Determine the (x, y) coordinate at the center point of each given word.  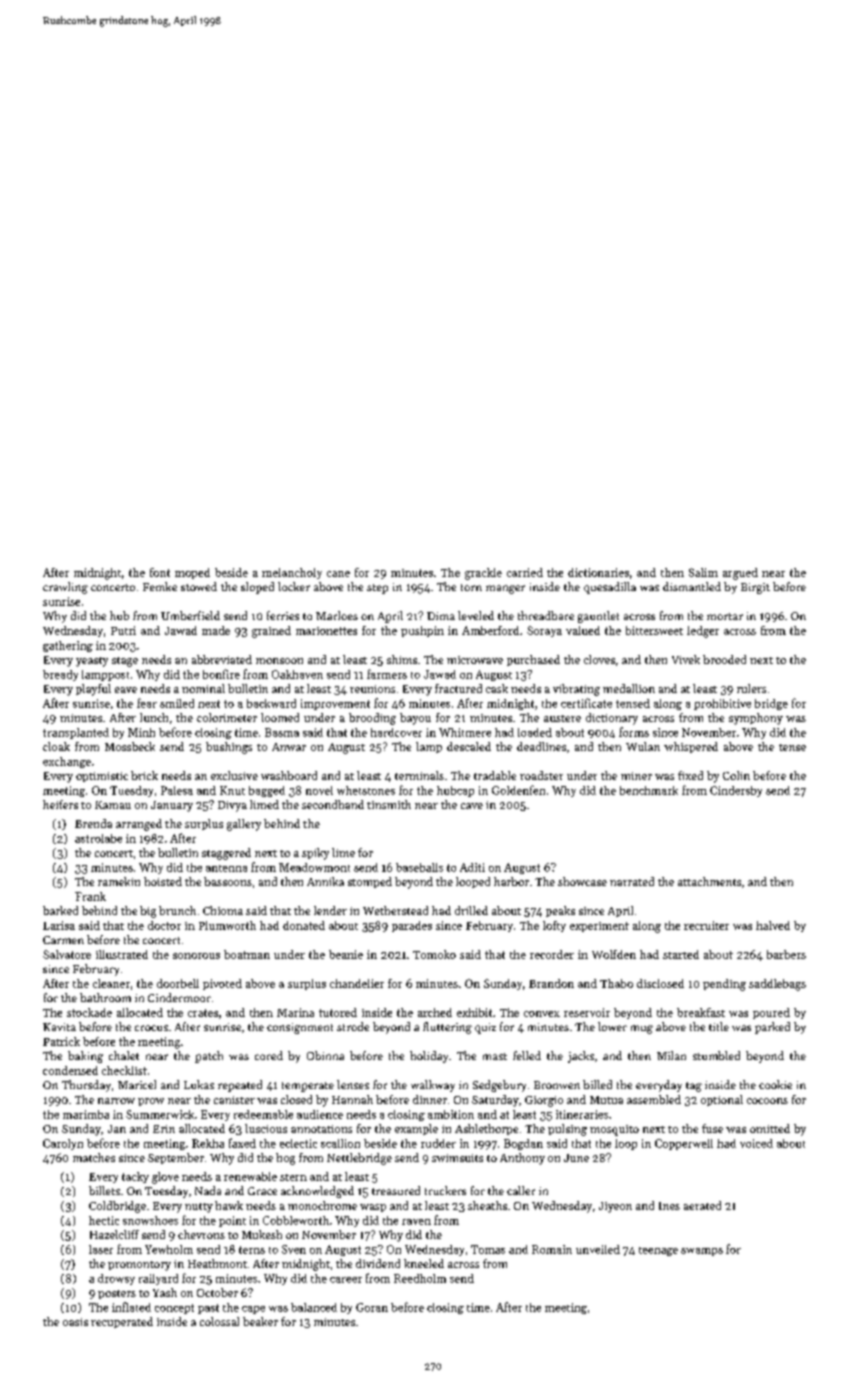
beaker (260, 1321)
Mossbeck (130, 746)
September (176, 1158)
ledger (703, 632)
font (160, 572)
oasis (75, 1322)
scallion (340, 1143)
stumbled (716, 1055)
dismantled (692, 586)
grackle (483, 574)
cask (497, 688)
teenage (658, 1251)
